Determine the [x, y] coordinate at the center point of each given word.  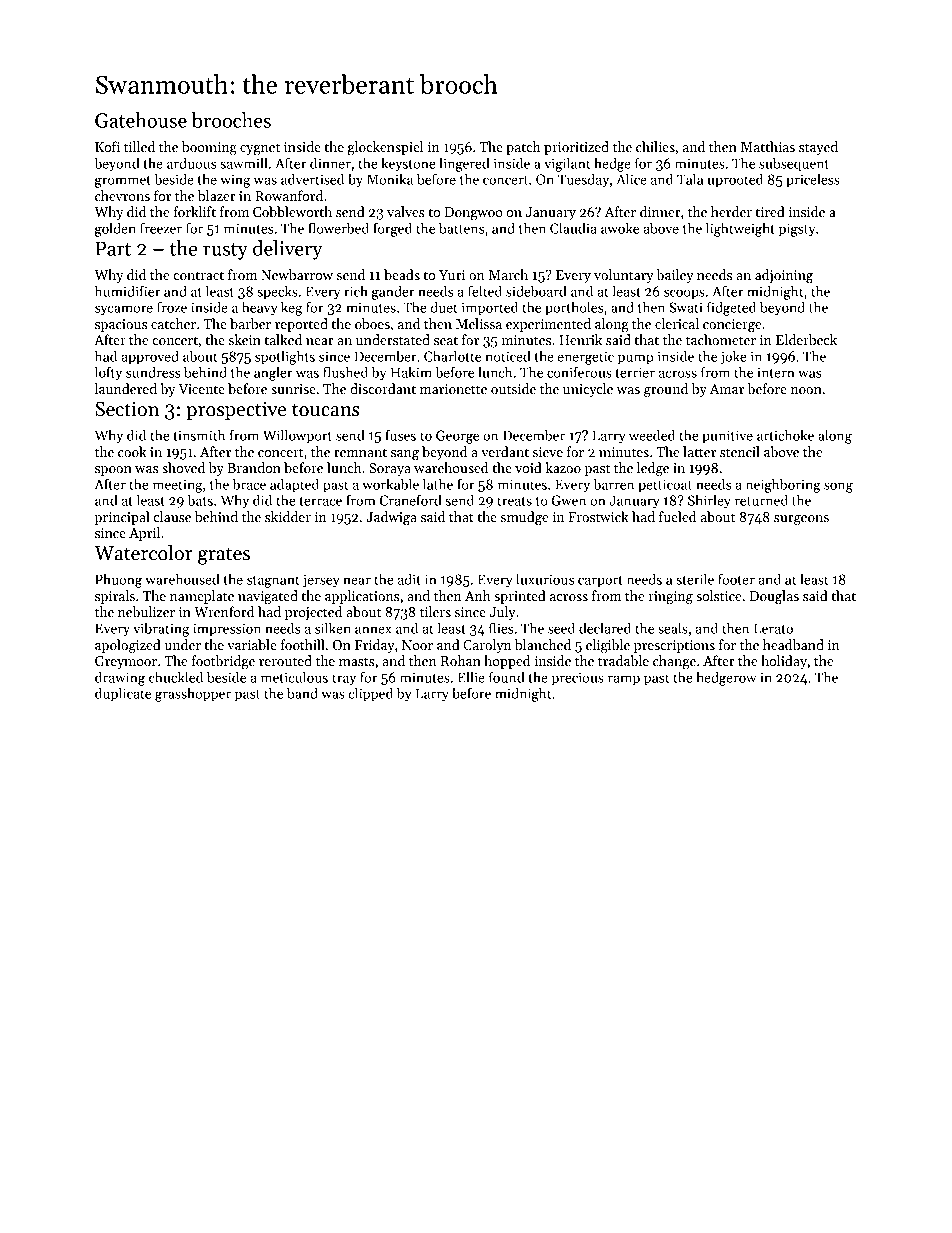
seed [561, 628]
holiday [784, 662]
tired [770, 211]
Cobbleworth [292, 211]
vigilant [567, 165]
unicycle [588, 390]
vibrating [161, 630]
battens [461, 228]
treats [514, 501]
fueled [677, 516]
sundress [153, 372]
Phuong [118, 581]
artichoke [785, 435]
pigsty [797, 230]
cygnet [260, 149]
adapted [294, 486]
